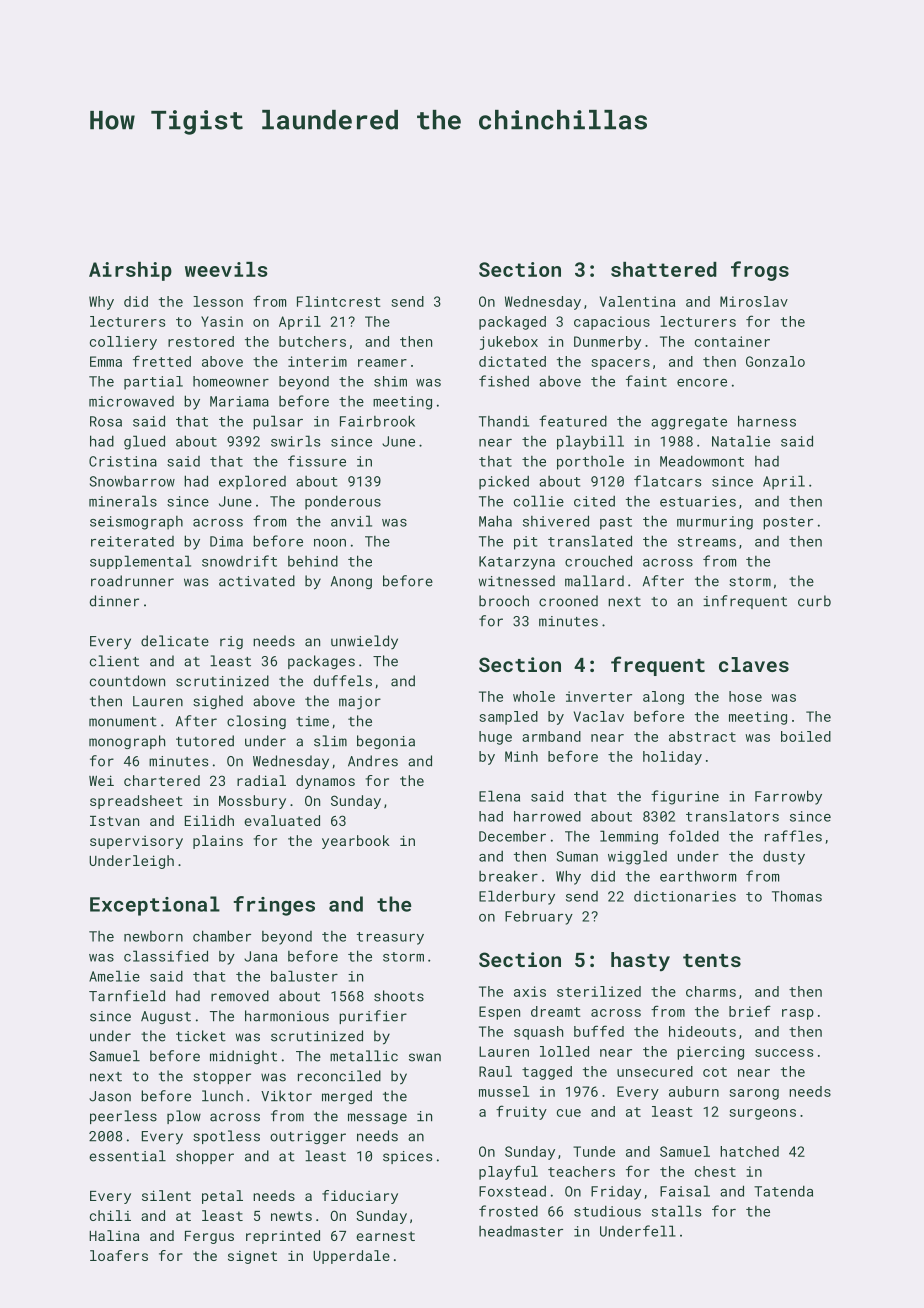 This page has width=924, height=1308. I want to click on loafers, so click(119, 1255).
